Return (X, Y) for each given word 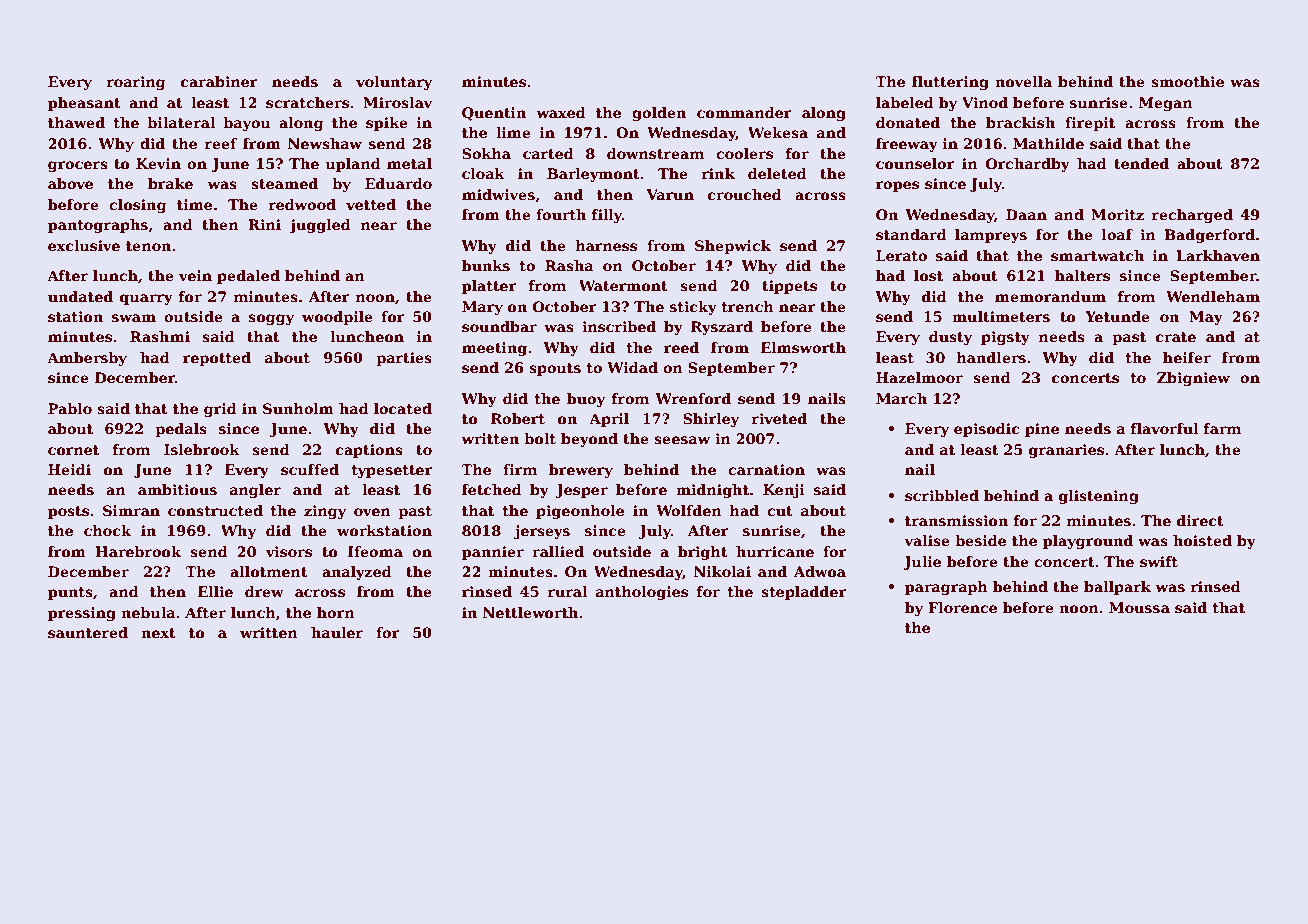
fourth (561, 214)
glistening (1099, 497)
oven (372, 512)
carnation (766, 469)
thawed (76, 122)
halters (1082, 275)
